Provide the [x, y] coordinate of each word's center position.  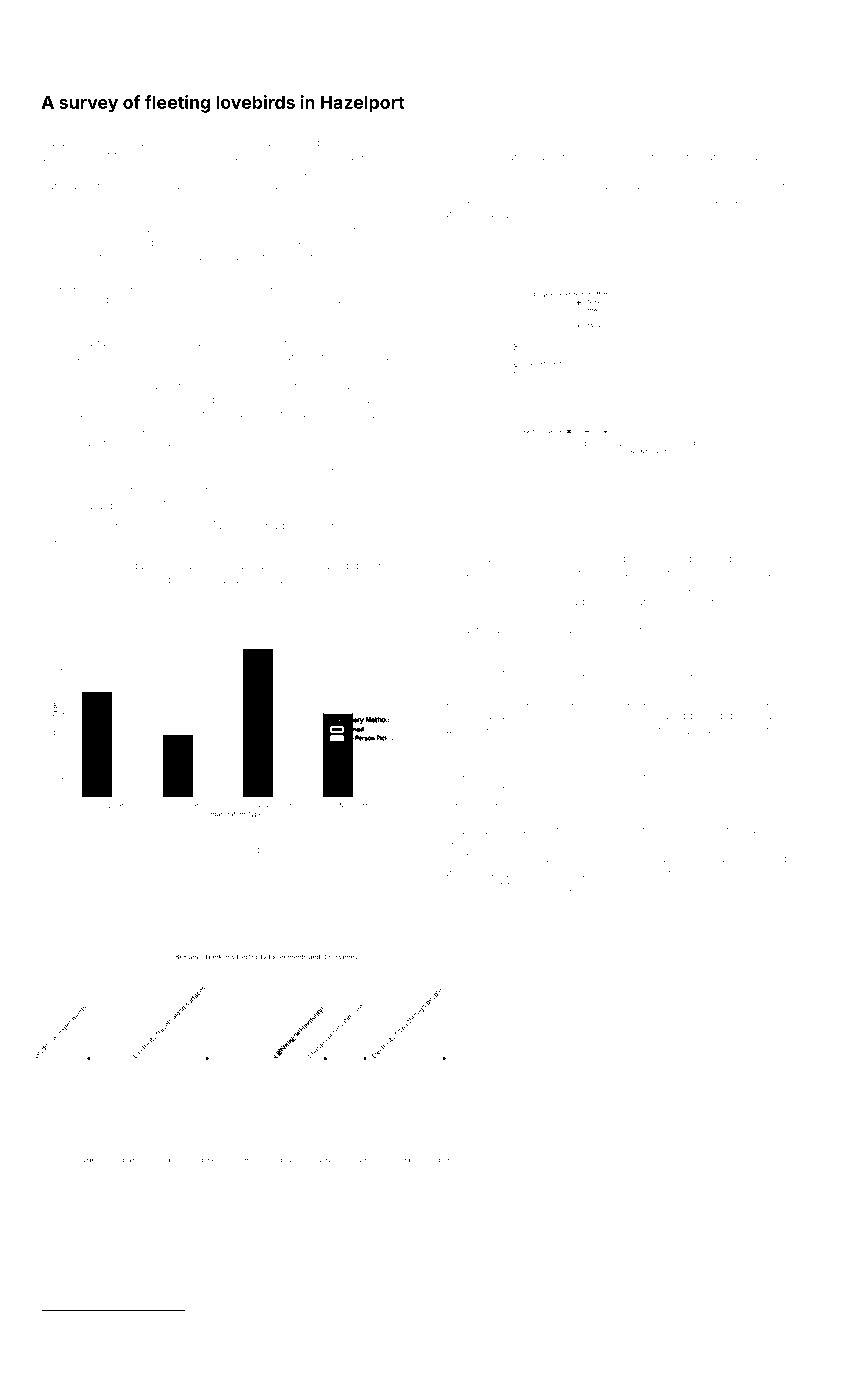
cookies [463, 888]
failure [645, 872]
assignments [475, 703]
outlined [368, 357]
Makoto [519, 887]
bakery [83, 850]
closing [207, 429]
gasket [110, 609]
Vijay [54, 130]
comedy [743, 888]
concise [463, 129]
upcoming [754, 202]
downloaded [759, 716]
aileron [685, 157]
